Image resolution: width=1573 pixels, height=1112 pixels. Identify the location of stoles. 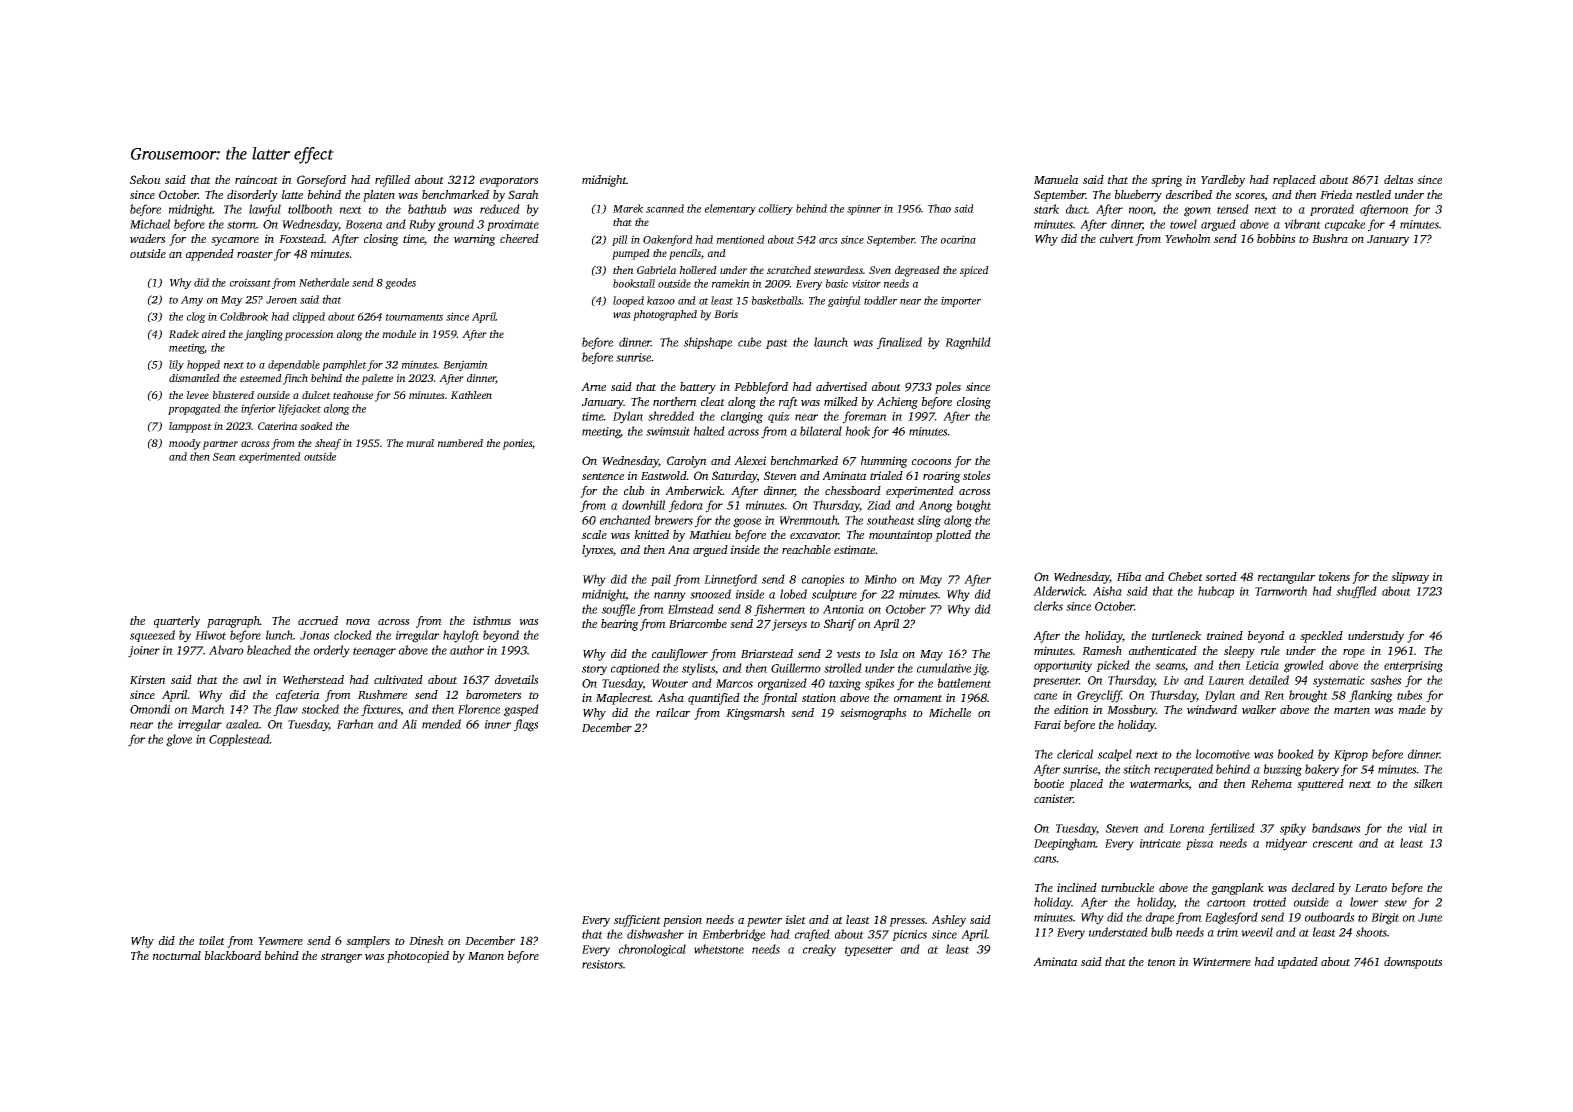
(976, 475).
